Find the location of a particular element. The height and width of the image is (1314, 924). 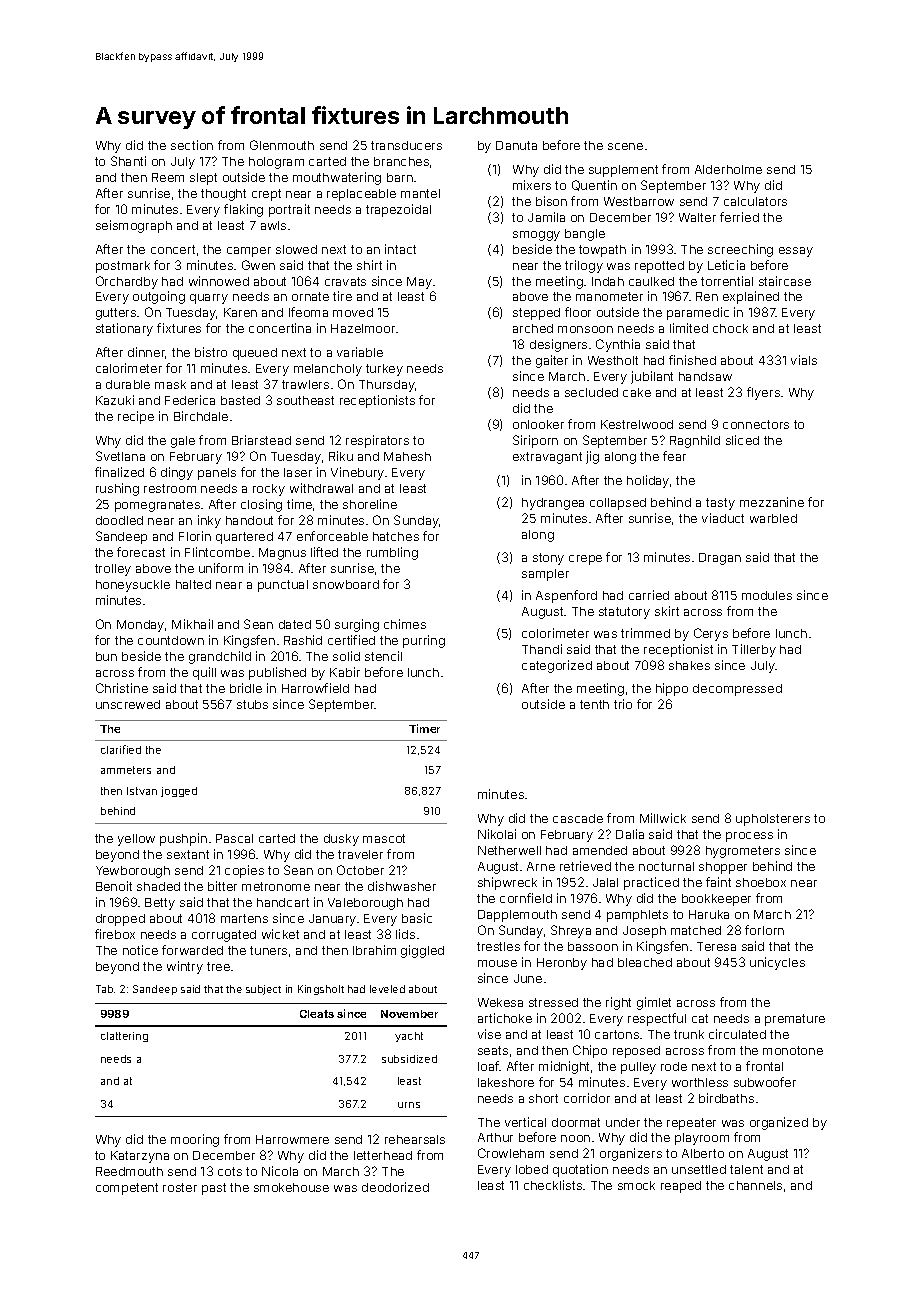

unicycles is located at coordinates (777, 963).
